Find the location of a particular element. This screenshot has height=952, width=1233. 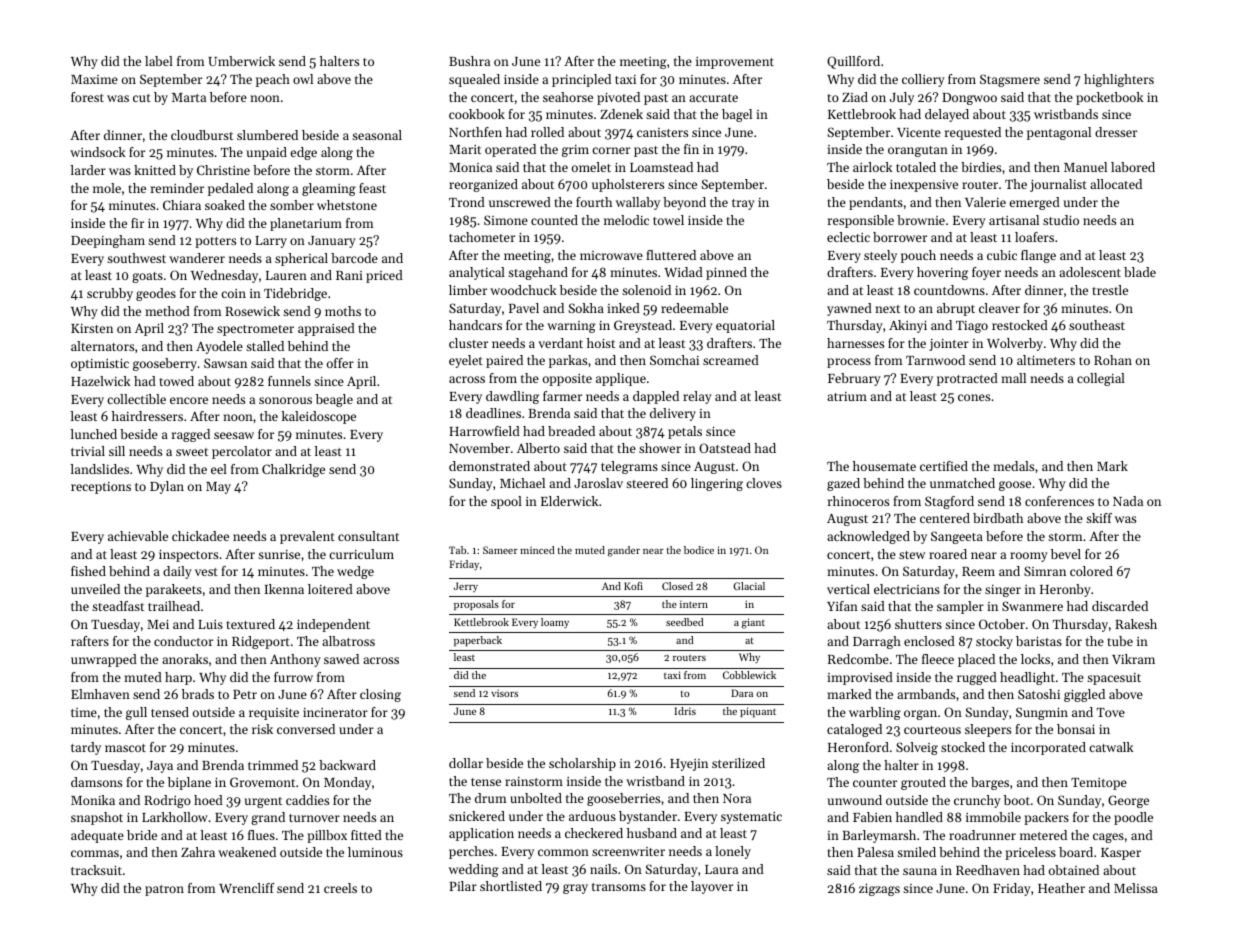

layover is located at coordinates (712, 887).
